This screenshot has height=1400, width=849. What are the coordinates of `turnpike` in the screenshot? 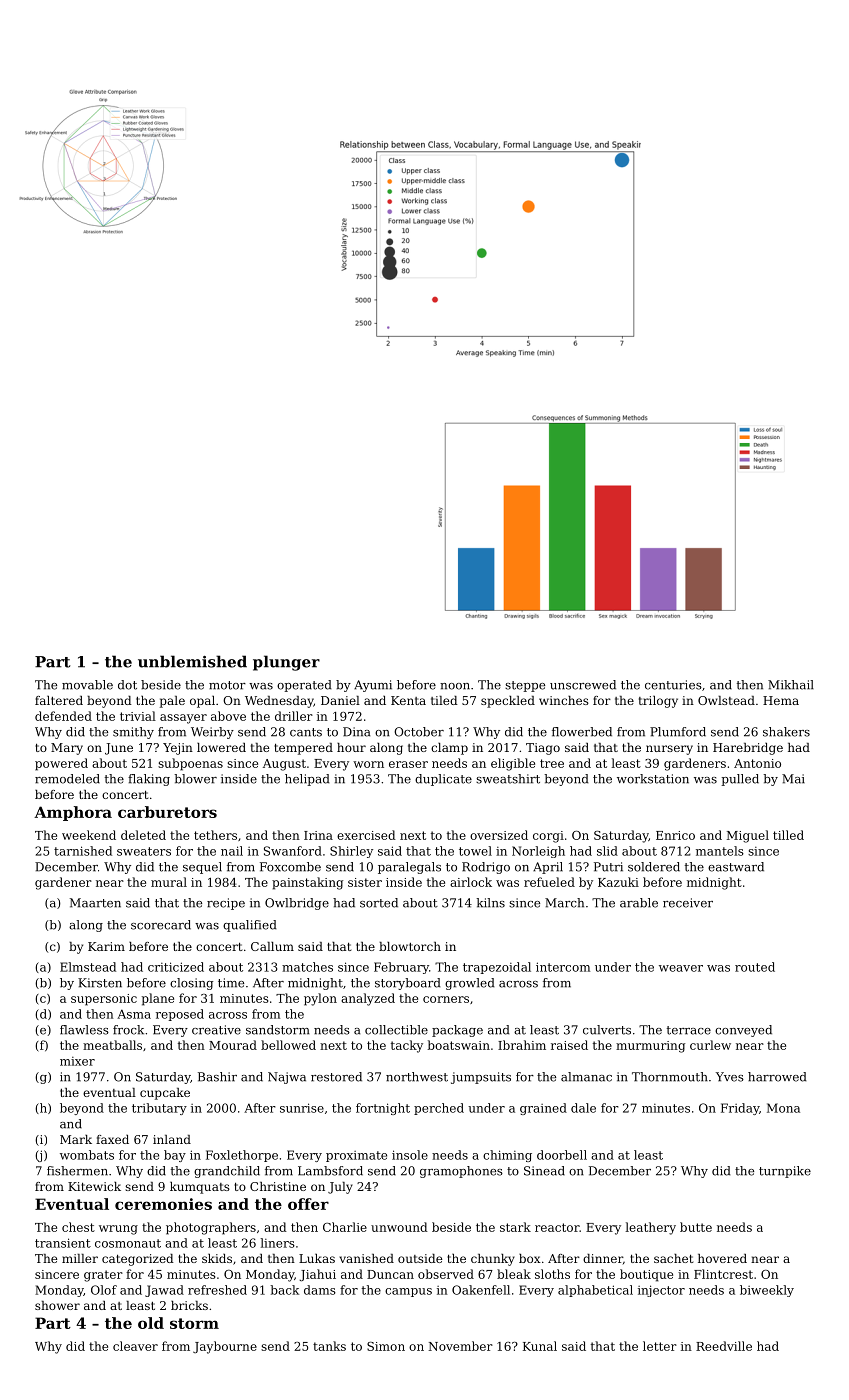 It's located at (785, 1172).
